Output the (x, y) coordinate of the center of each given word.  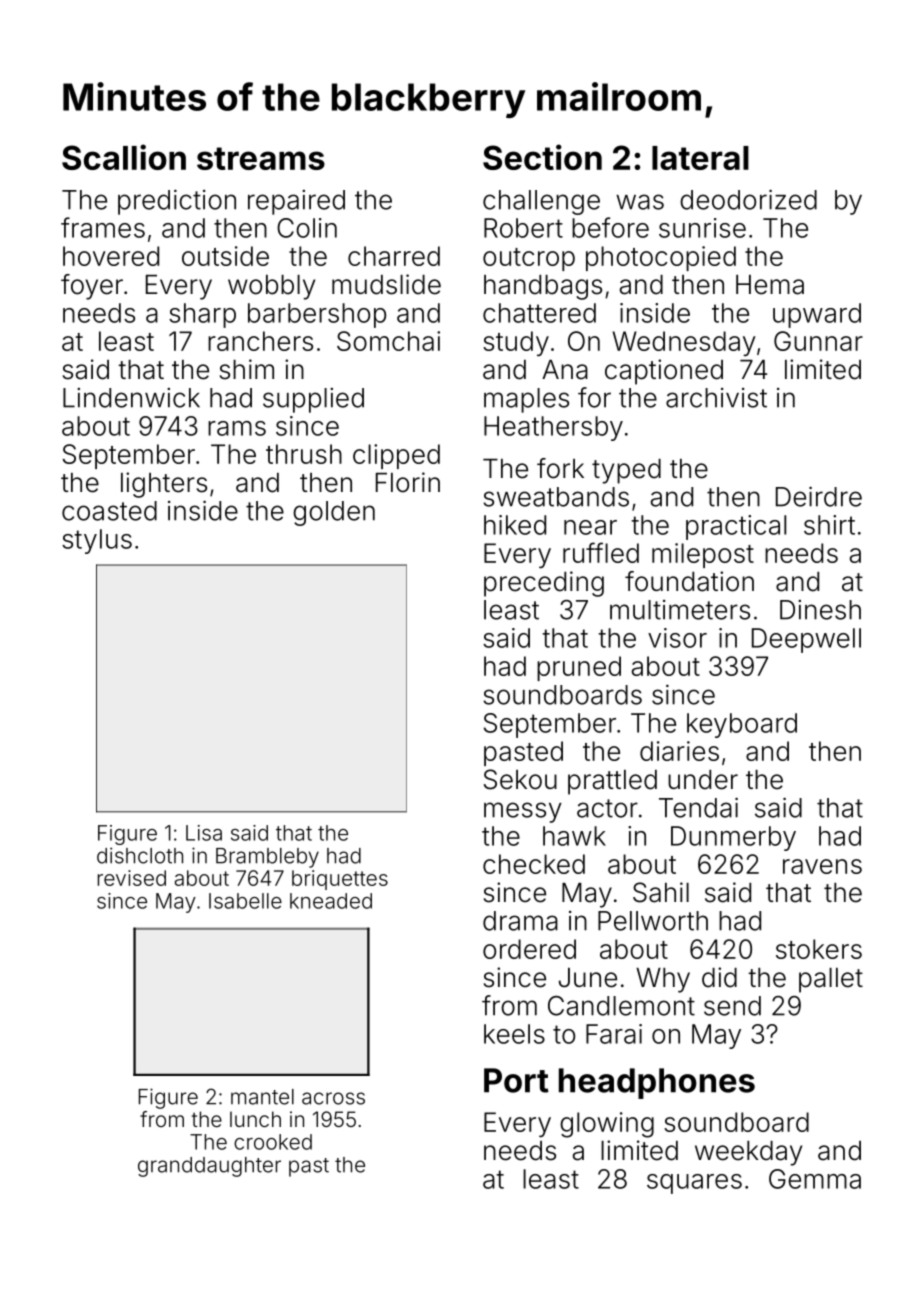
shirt (829, 525)
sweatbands (556, 497)
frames (103, 227)
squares (694, 1184)
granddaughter (209, 1167)
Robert (523, 228)
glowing (607, 1125)
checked (534, 864)
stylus (97, 541)
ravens (822, 866)
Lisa (204, 833)
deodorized (748, 199)
